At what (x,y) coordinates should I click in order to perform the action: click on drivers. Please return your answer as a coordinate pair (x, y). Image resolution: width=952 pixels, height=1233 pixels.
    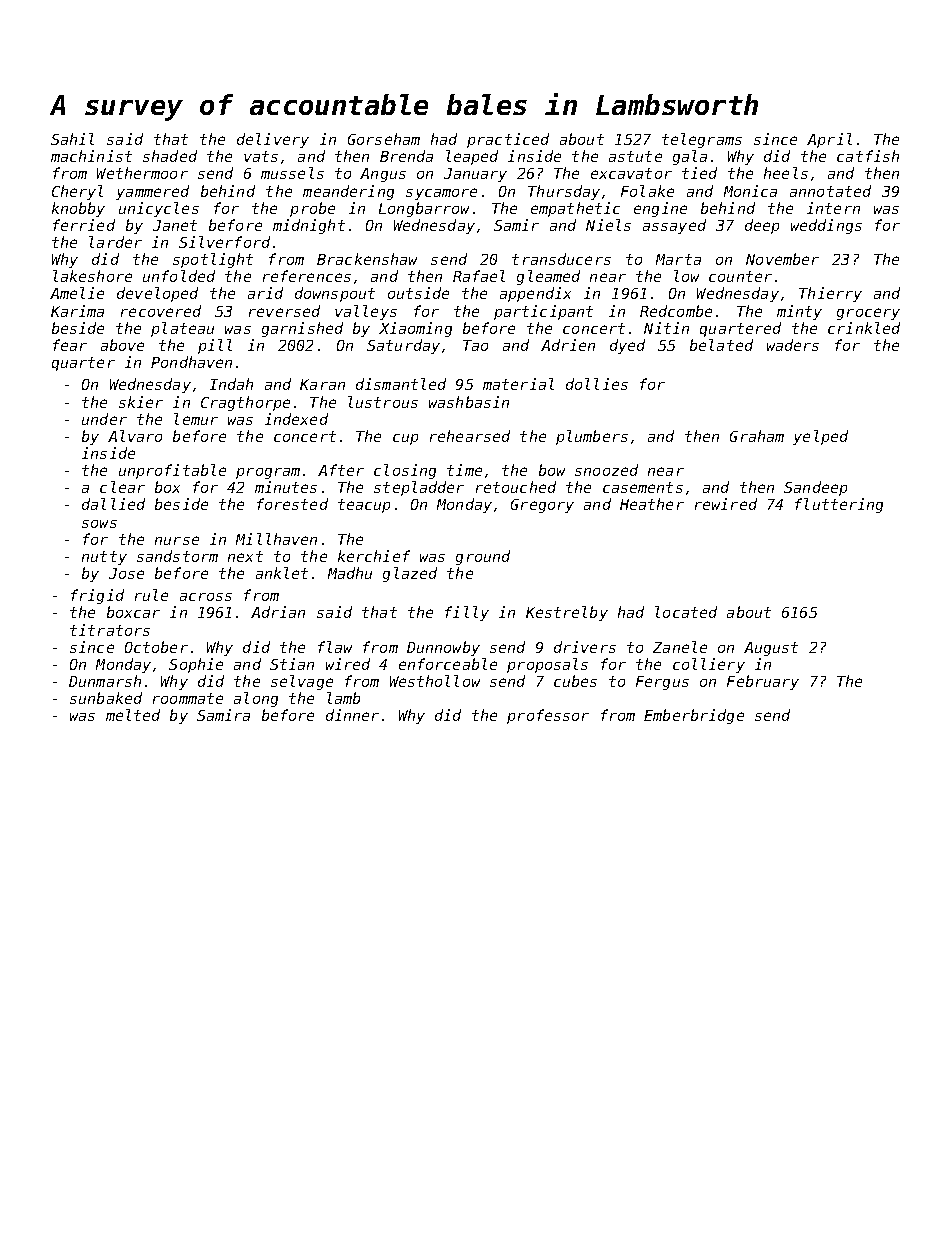
    Looking at the image, I should click on (585, 647).
